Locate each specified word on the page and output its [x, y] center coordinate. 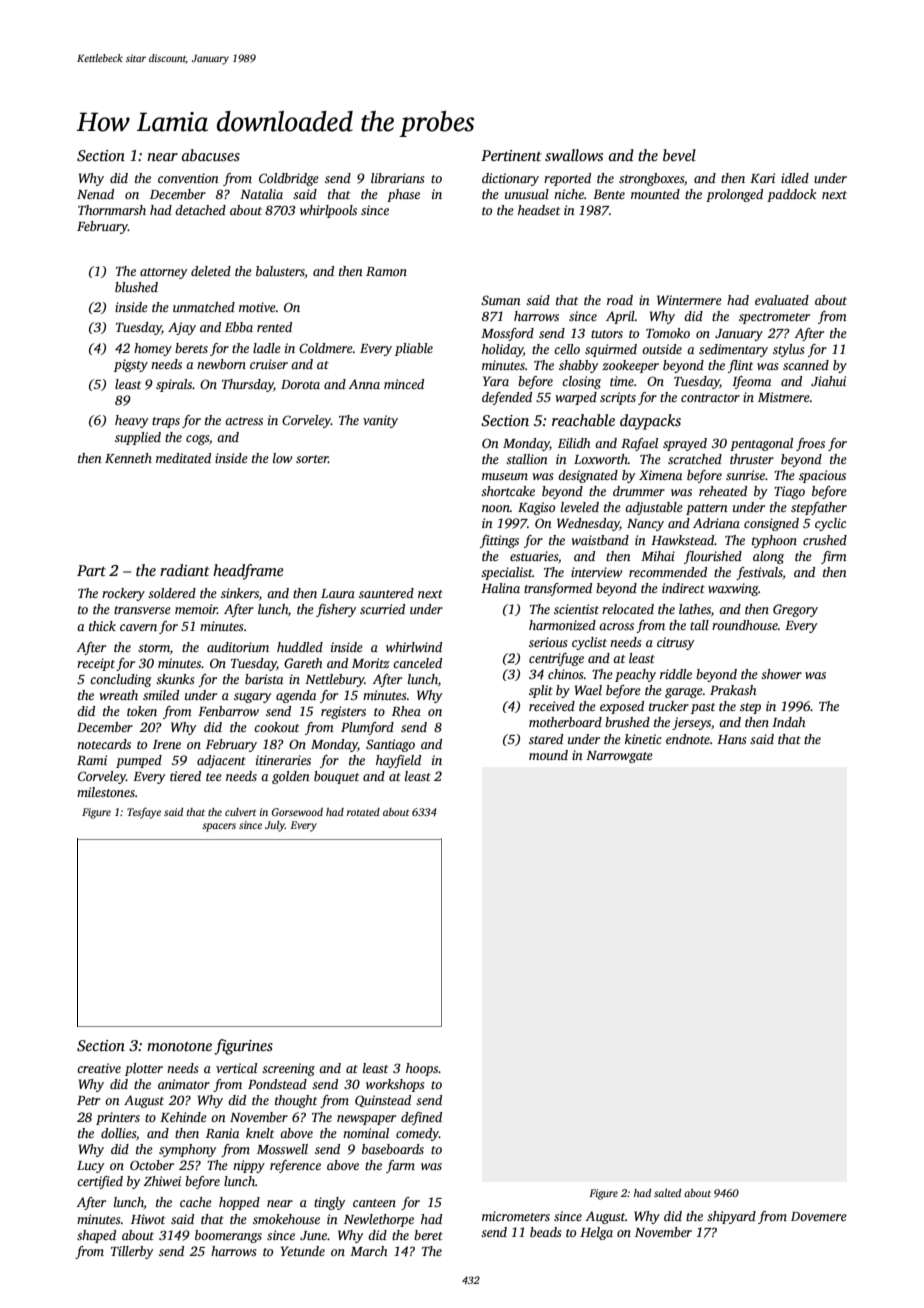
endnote [688, 739]
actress [244, 421]
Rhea [406, 711]
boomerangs [228, 1236]
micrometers [516, 1216]
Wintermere [689, 300]
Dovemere [819, 1216]
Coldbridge [289, 179]
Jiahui [828, 381]
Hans [731, 739]
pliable [414, 349]
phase [403, 195]
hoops [422, 1069]
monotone [179, 1046]
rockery [123, 594]
